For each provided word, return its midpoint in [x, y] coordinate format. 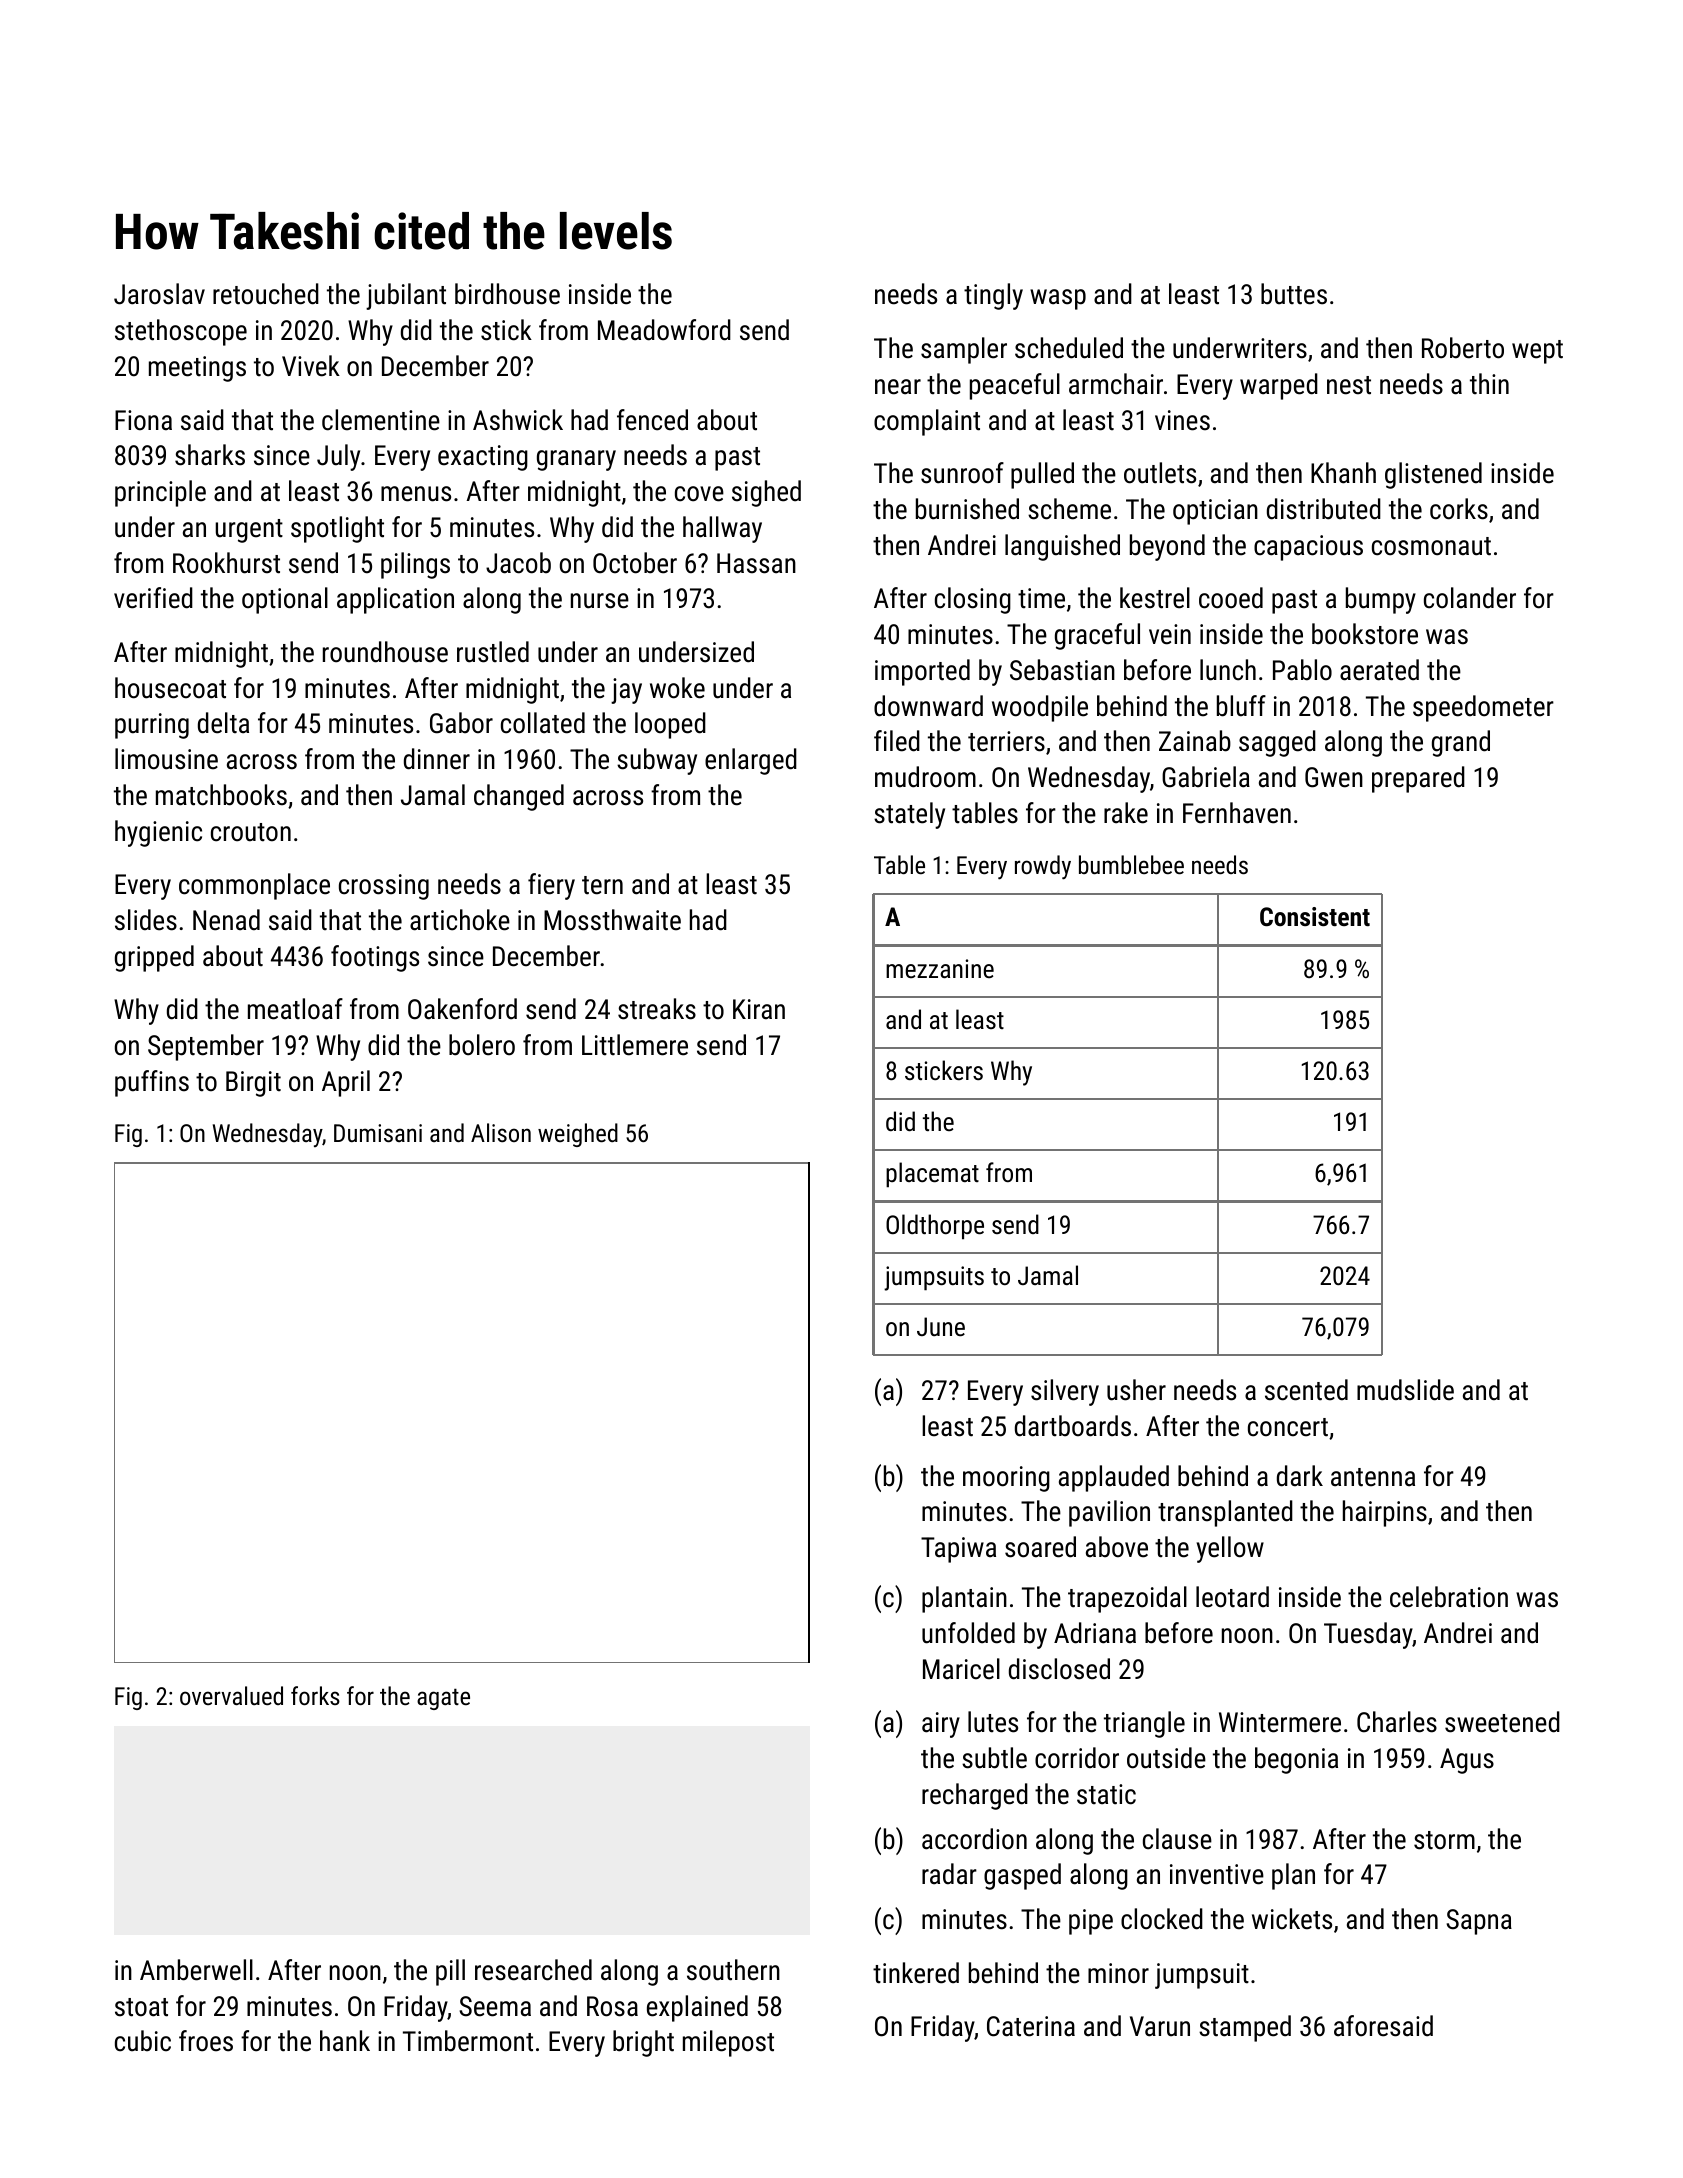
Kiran [759, 1009]
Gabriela [1206, 777]
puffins [152, 1083]
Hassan [756, 563]
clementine [381, 420]
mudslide [1405, 1390]
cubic [143, 2041]
